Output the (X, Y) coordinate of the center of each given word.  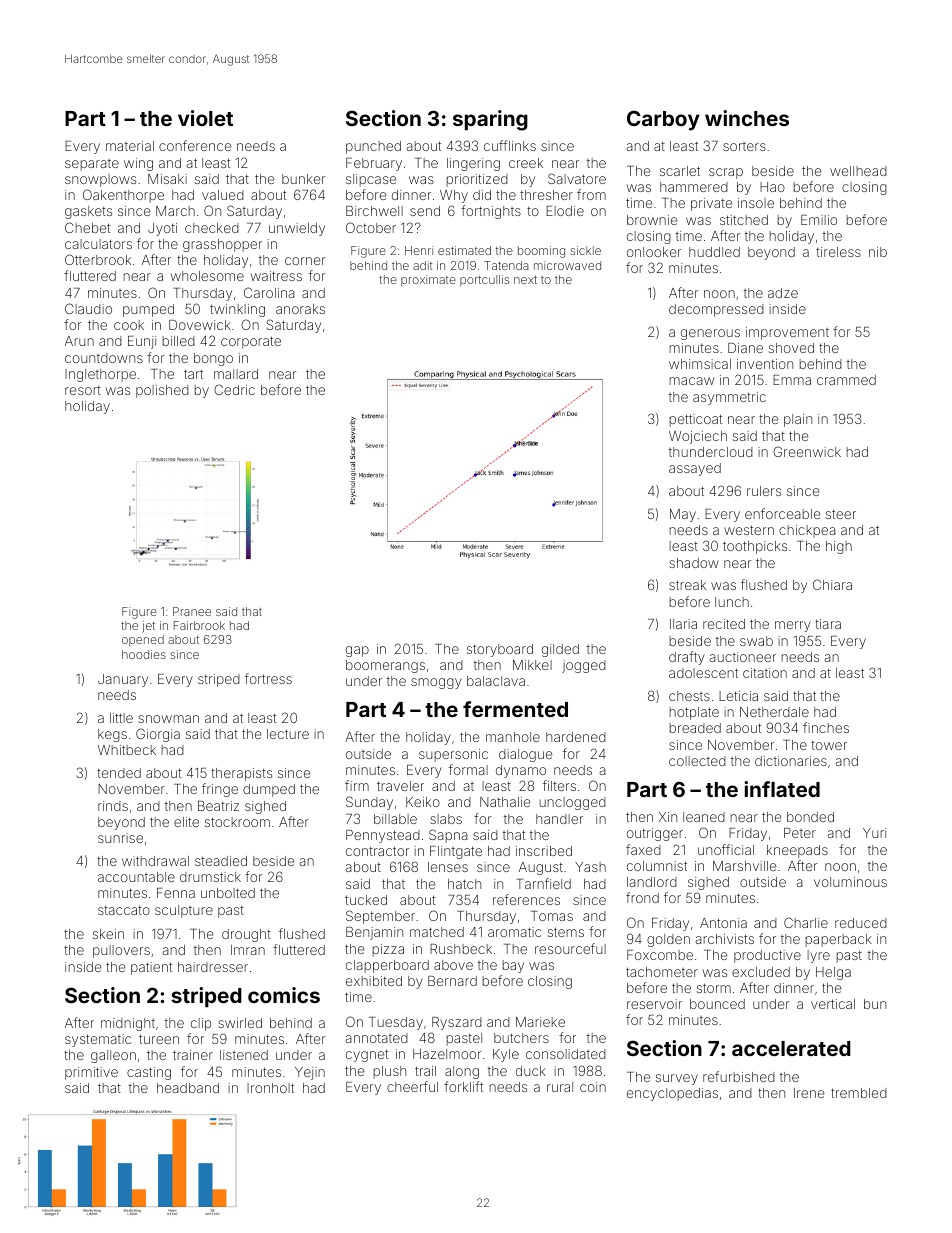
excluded (761, 972)
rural (560, 1087)
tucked (366, 900)
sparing (490, 120)
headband (188, 1088)
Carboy (663, 120)
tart (193, 374)
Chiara (832, 584)
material (130, 146)
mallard (236, 374)
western (749, 530)
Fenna (176, 893)
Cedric (234, 389)
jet (148, 627)
